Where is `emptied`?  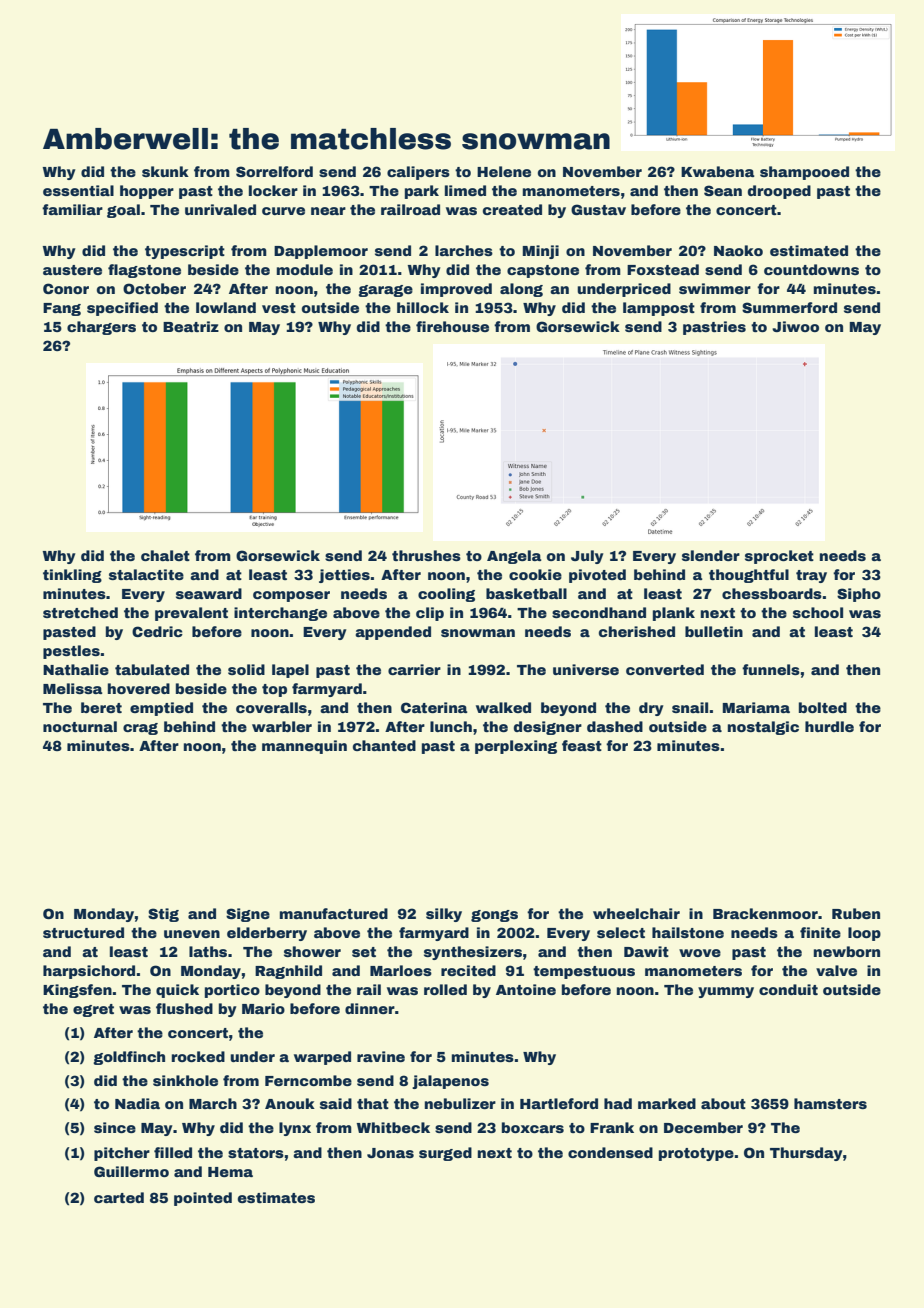 emptied is located at coordinates (161, 709).
